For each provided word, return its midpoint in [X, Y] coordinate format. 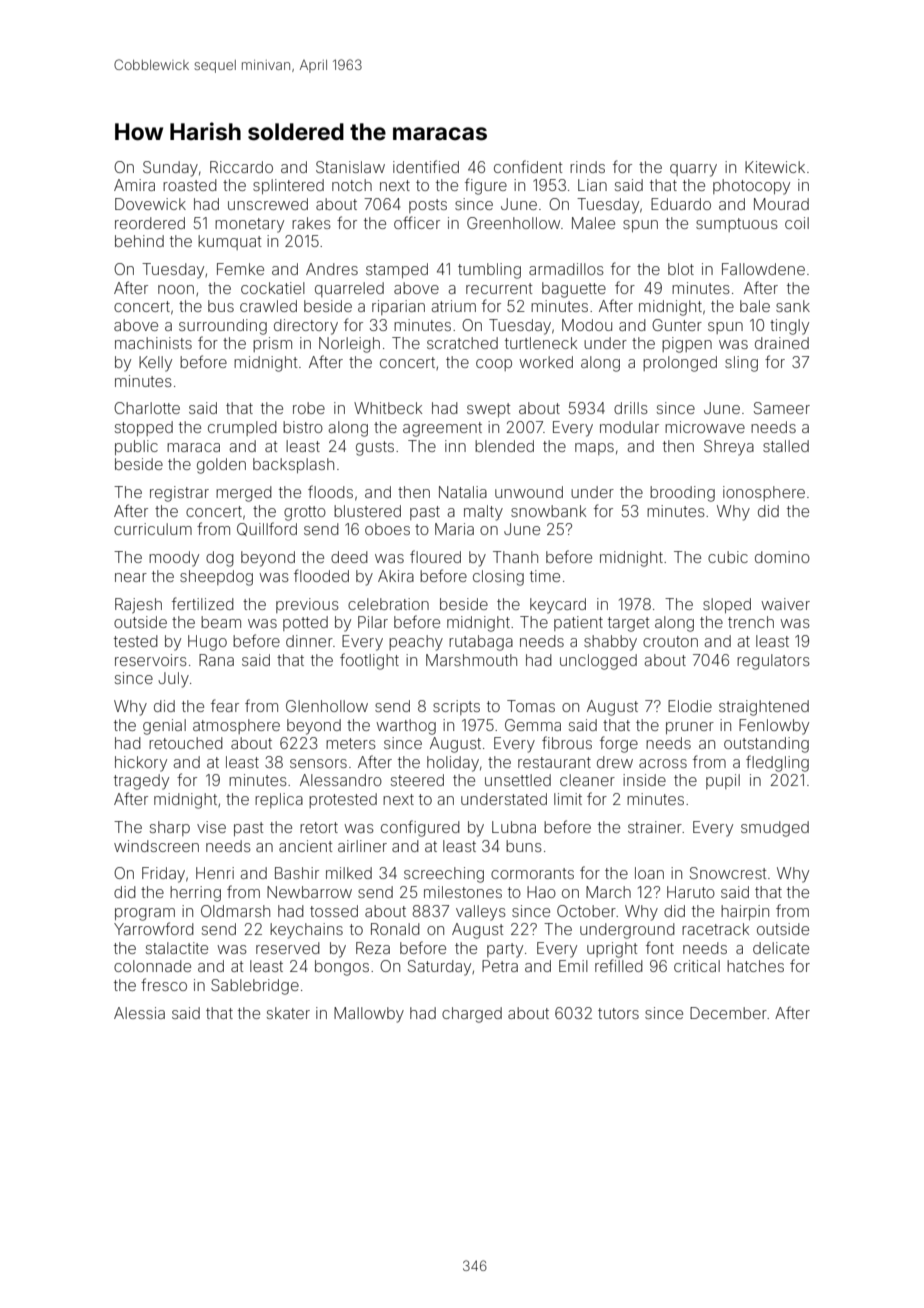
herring [195, 894]
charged [472, 1015]
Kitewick [775, 167]
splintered [288, 186]
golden [221, 466]
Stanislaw [350, 167]
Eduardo [681, 204]
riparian [398, 307]
